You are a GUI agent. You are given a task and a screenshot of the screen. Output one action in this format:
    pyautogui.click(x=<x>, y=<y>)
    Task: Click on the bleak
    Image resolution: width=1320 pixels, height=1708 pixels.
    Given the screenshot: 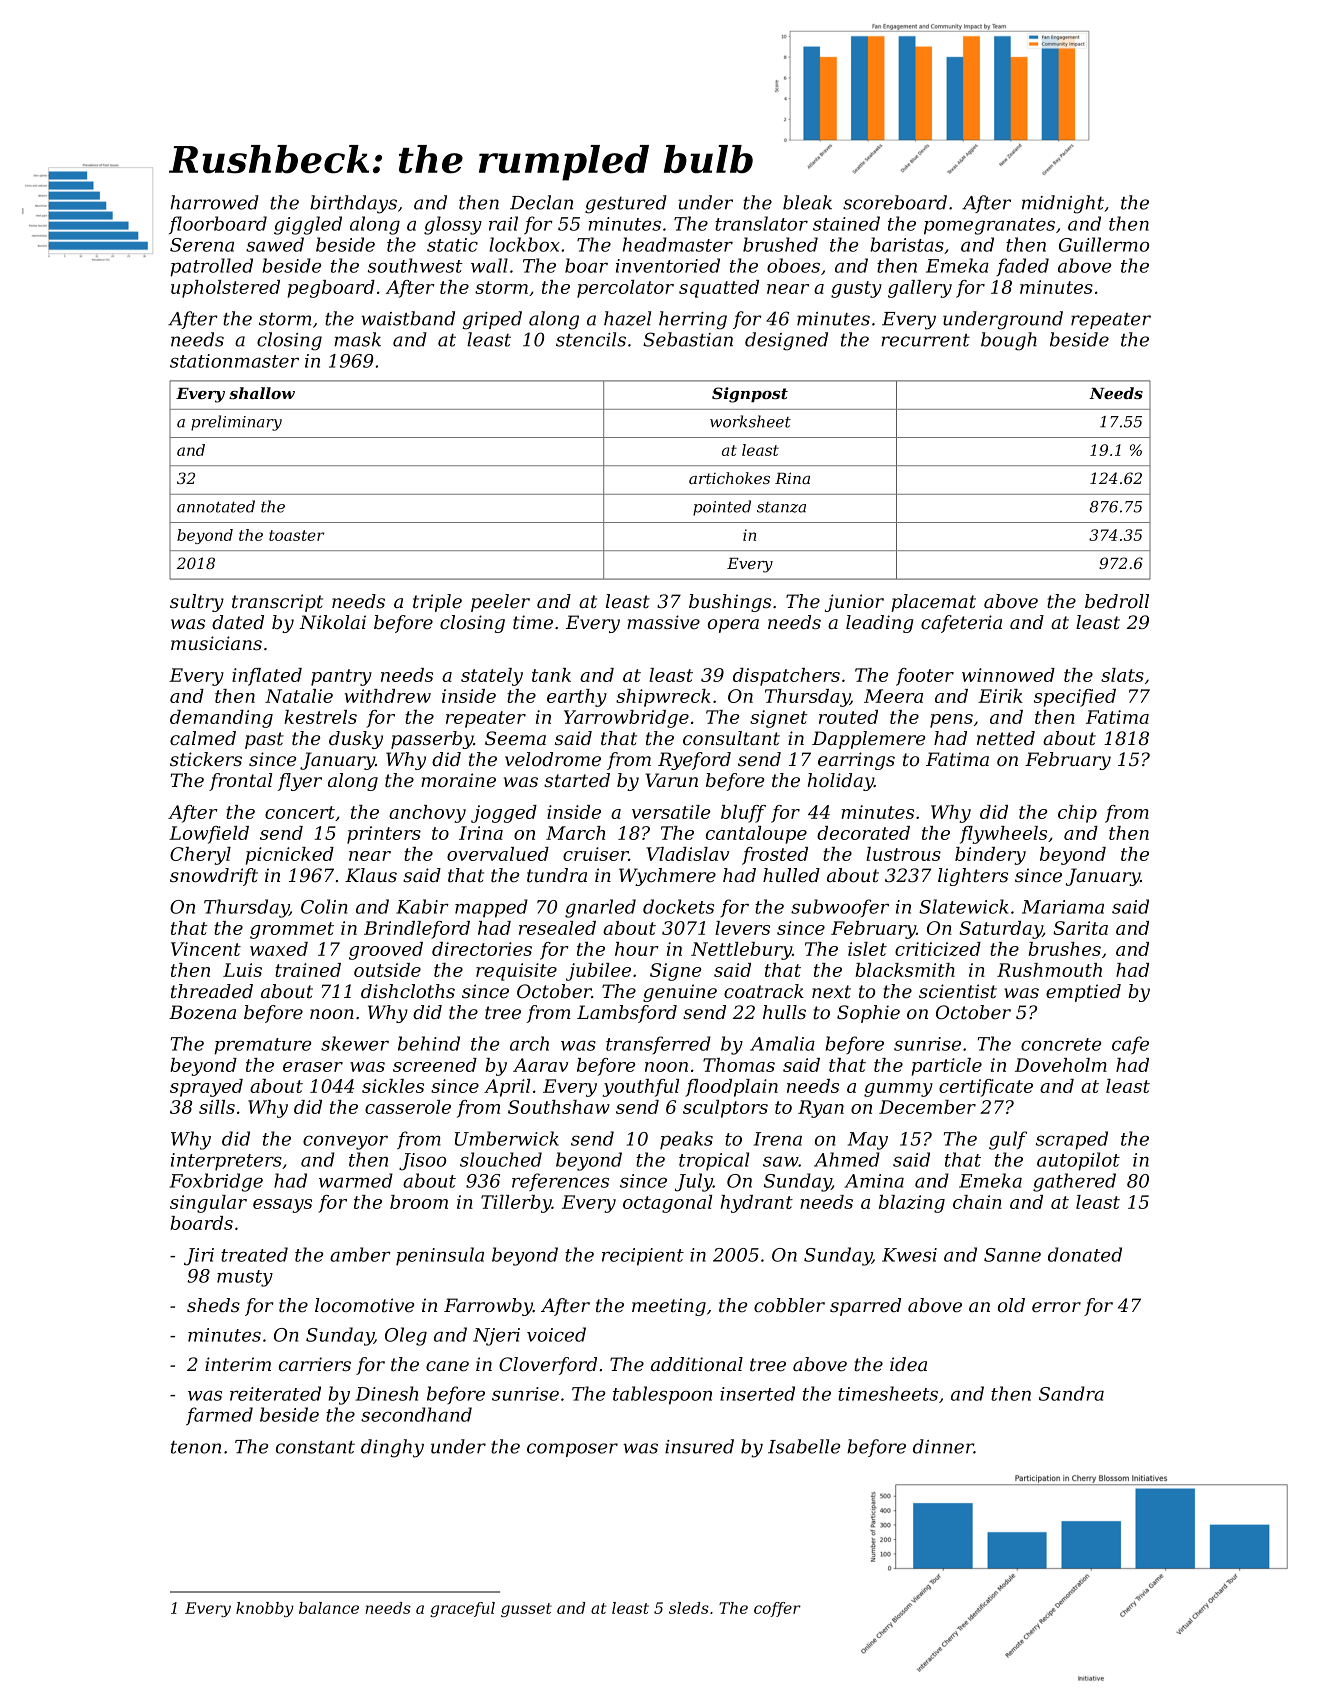 What is the action you would take?
    pyautogui.click(x=807, y=202)
